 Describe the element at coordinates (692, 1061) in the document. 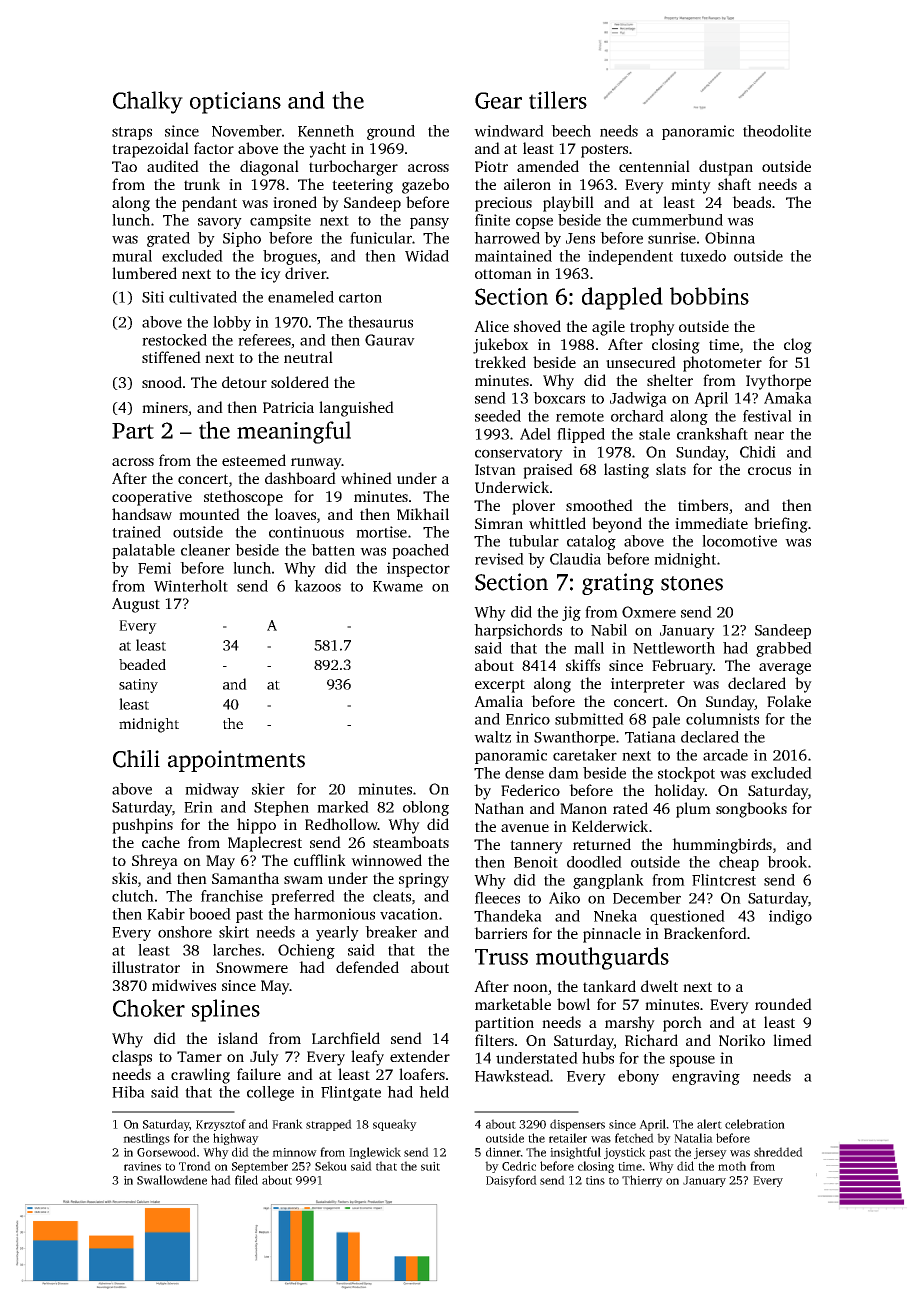

I see `spouse` at that location.
